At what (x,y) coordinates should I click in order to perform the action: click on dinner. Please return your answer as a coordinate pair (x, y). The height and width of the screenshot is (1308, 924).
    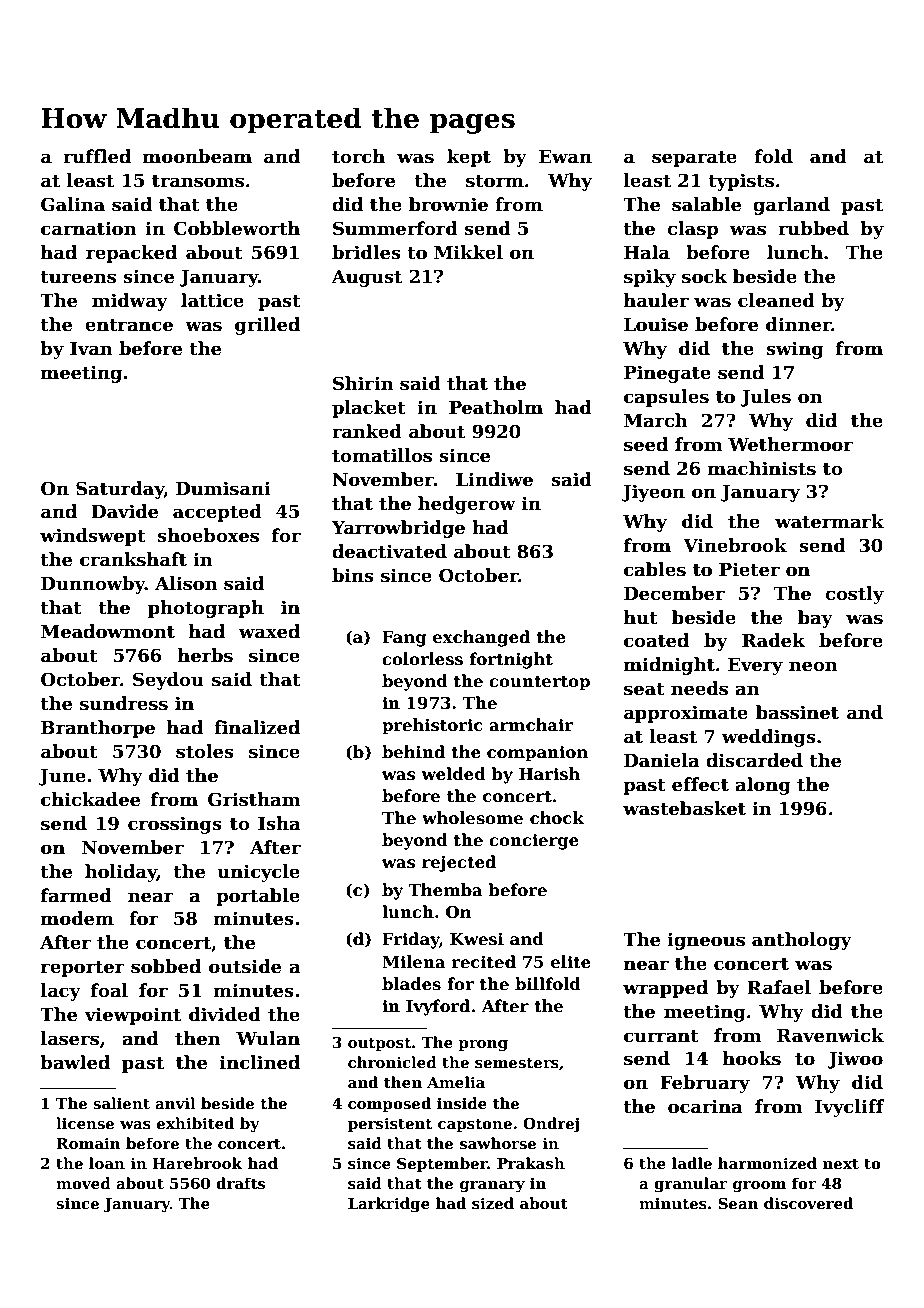
    Looking at the image, I should click on (799, 324).
